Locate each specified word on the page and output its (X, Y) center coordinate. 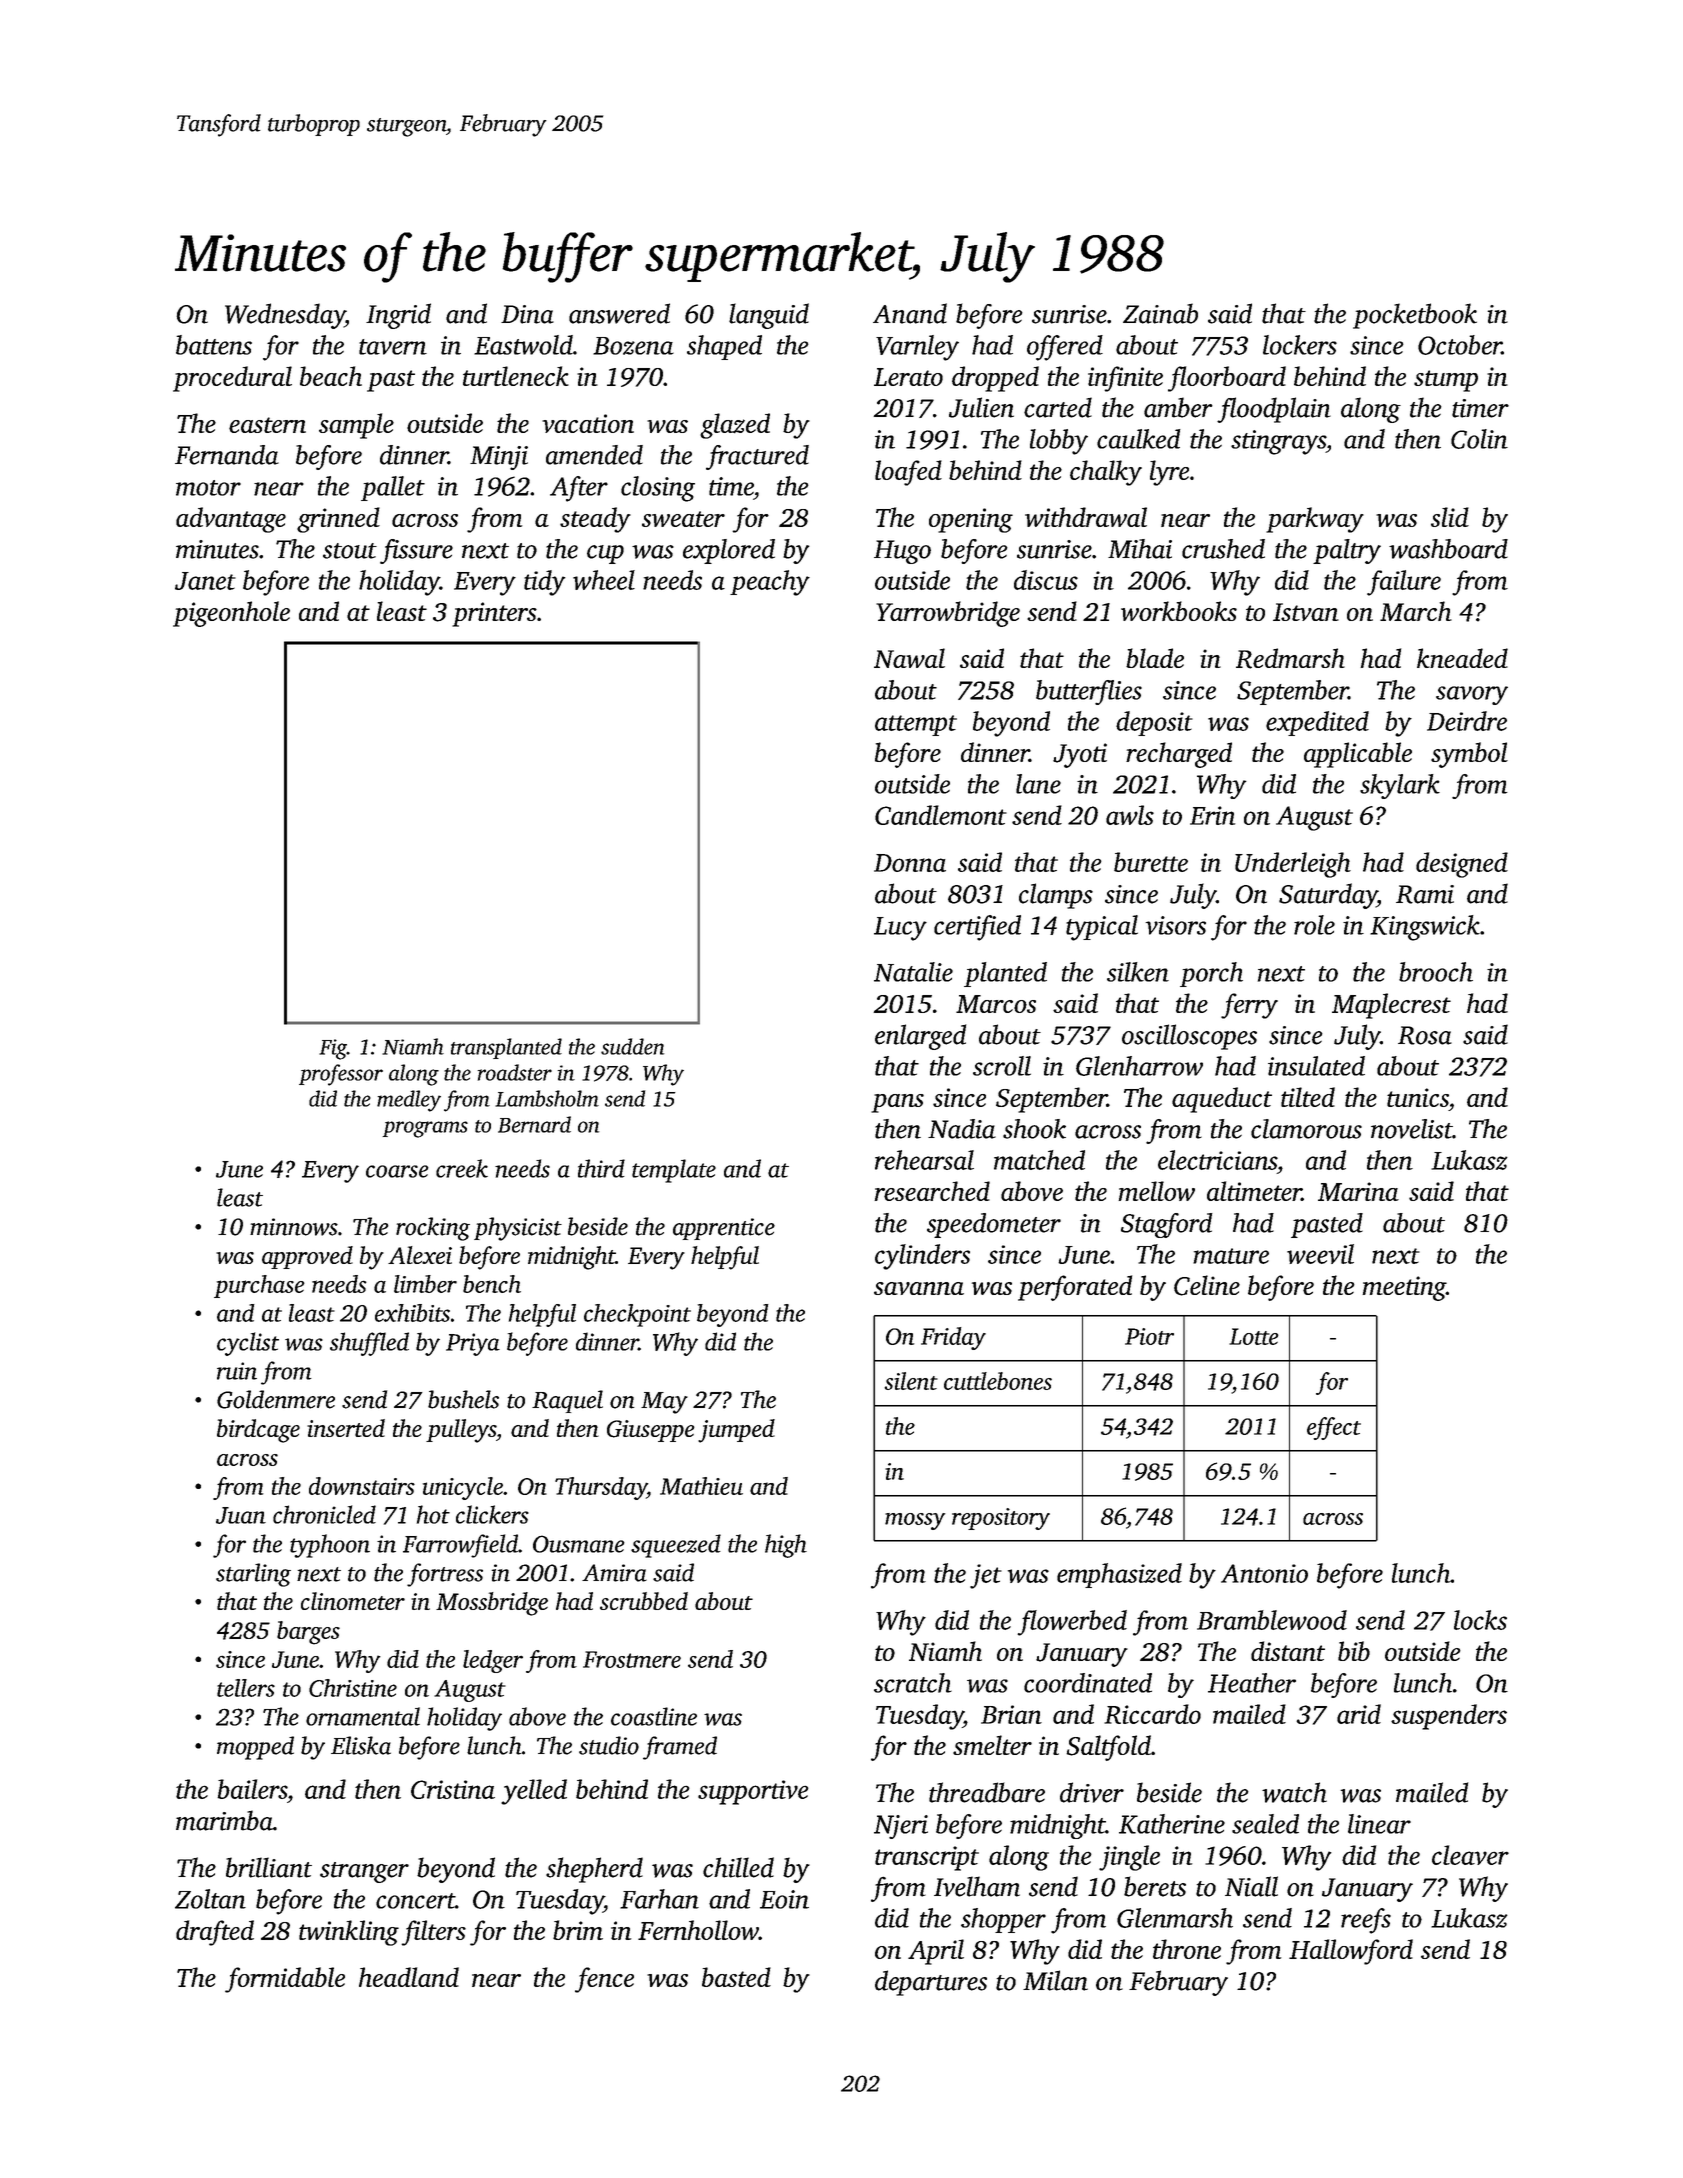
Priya (473, 1344)
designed (1462, 865)
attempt (916, 725)
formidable (285, 1980)
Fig (333, 1049)
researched (932, 1191)
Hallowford (1351, 1952)
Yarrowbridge (948, 614)
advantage (231, 520)
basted (736, 1977)
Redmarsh (1290, 658)
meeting (1404, 1288)
